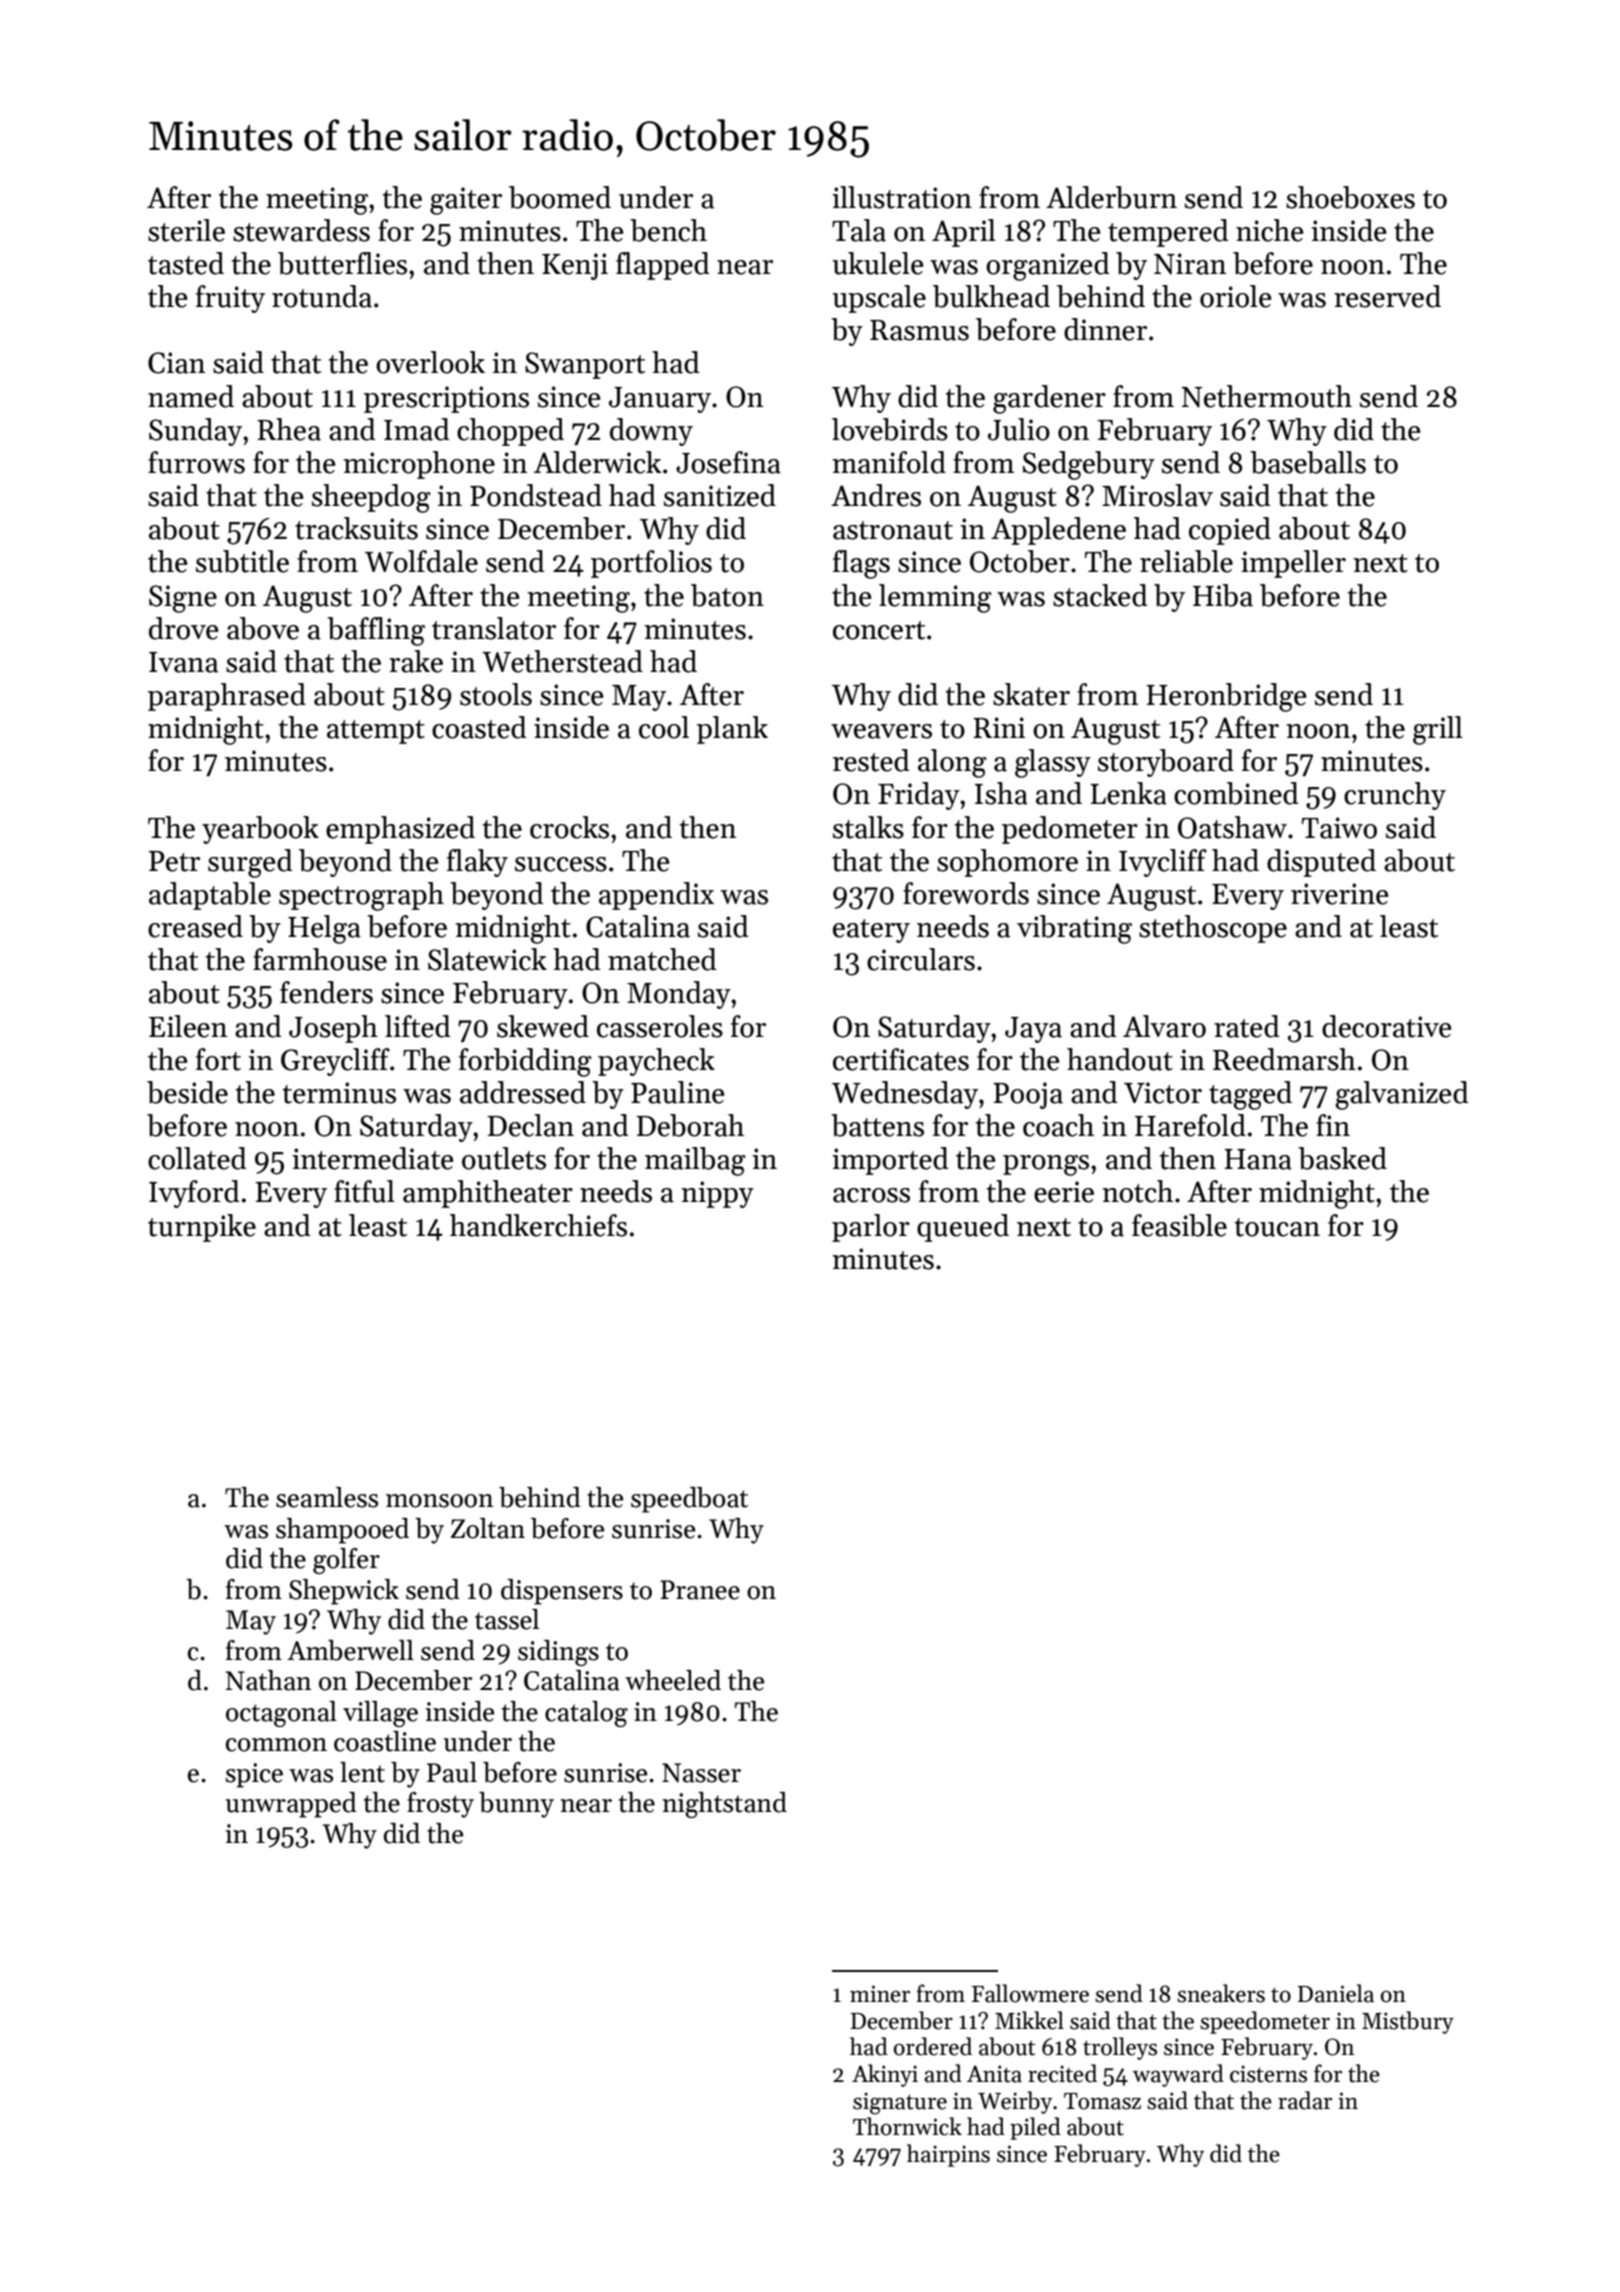 This image has height=2292, width=1620. Describe the element at coordinates (440, 1805) in the image. I see `frosty` at that location.
